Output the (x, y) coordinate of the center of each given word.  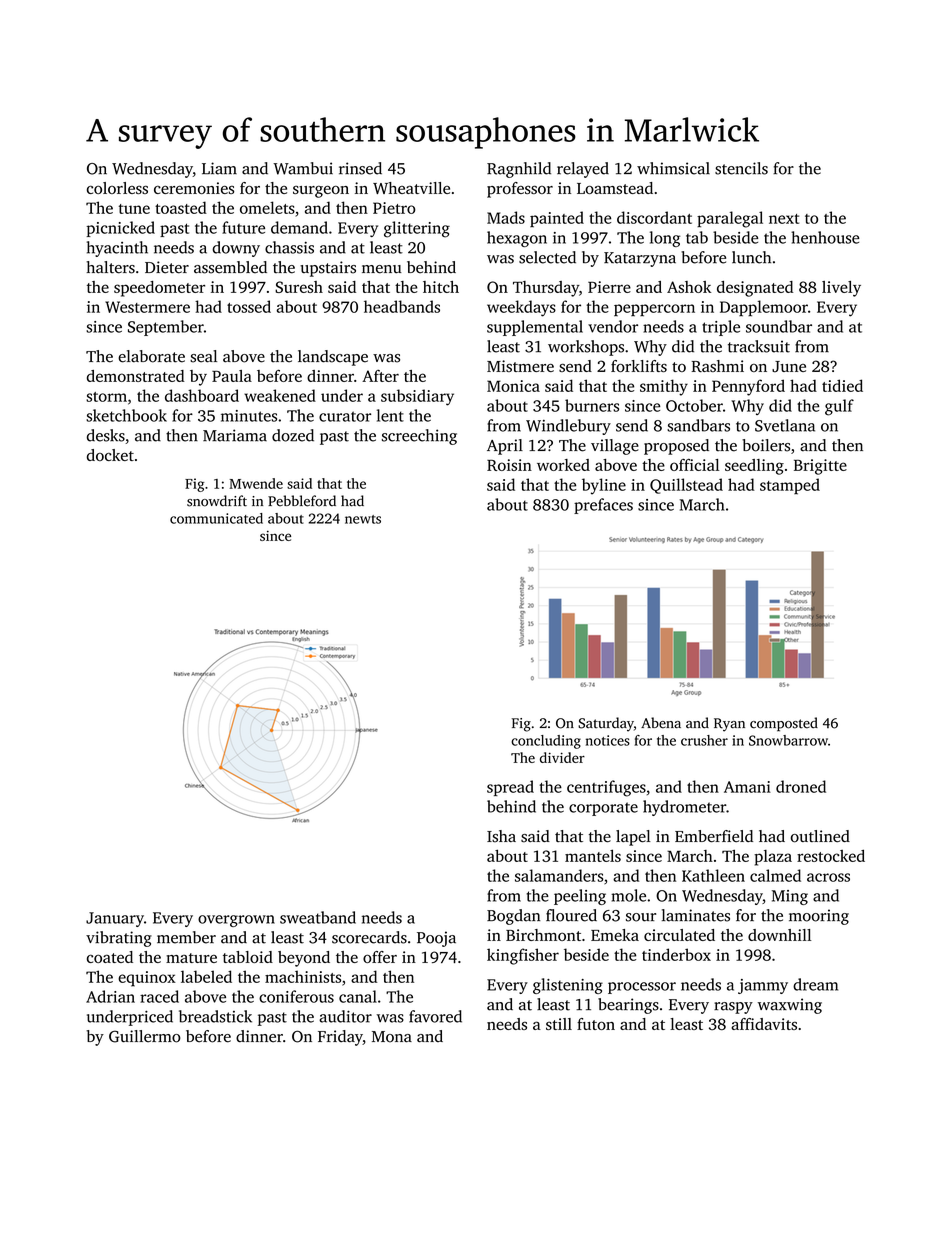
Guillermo (145, 1036)
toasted (181, 207)
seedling (754, 467)
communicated (216, 518)
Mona (392, 1037)
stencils (741, 168)
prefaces (603, 506)
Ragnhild (519, 170)
